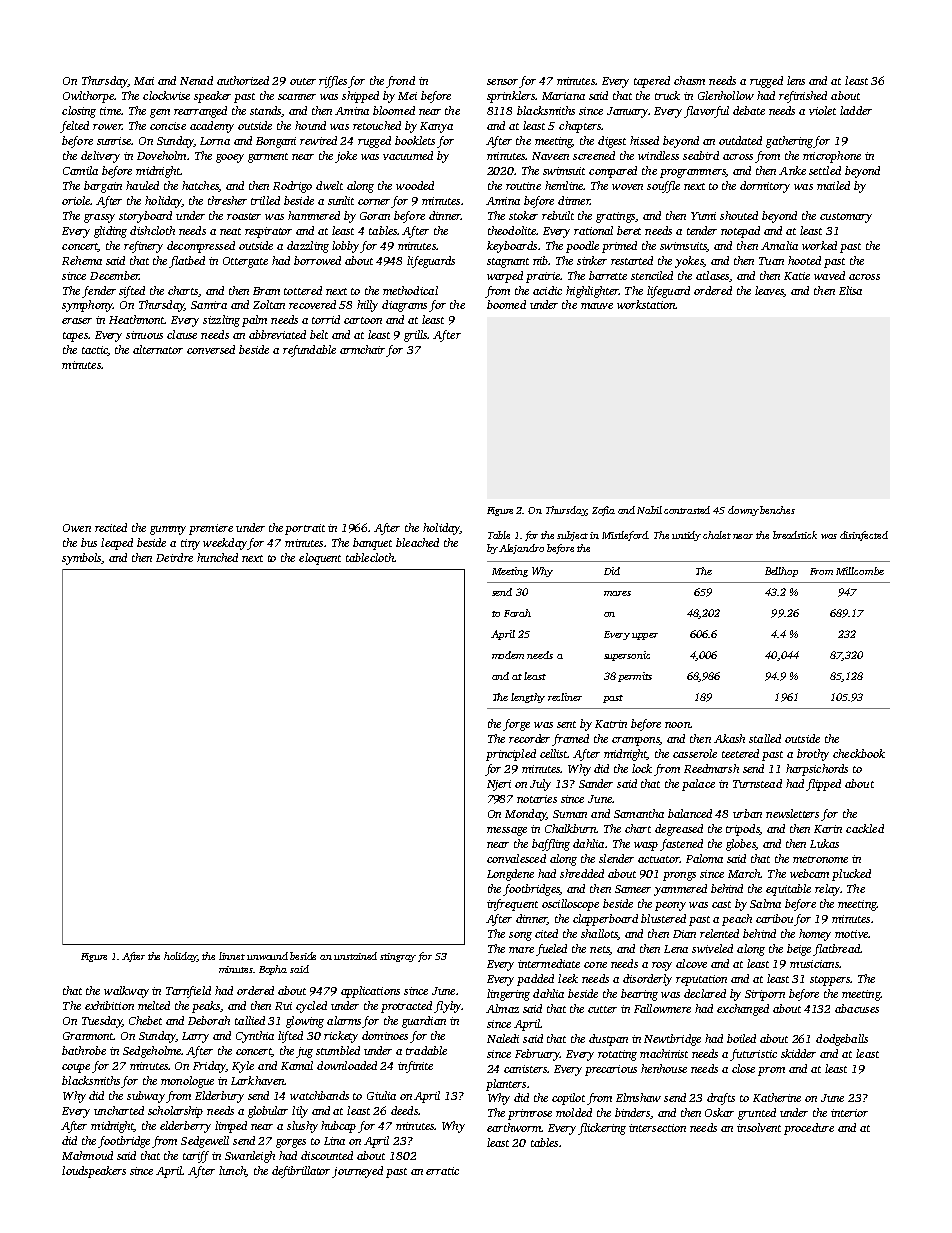 The image size is (952, 1233). What do you see at coordinates (646, 304) in the image?
I see `workstation` at bounding box center [646, 304].
